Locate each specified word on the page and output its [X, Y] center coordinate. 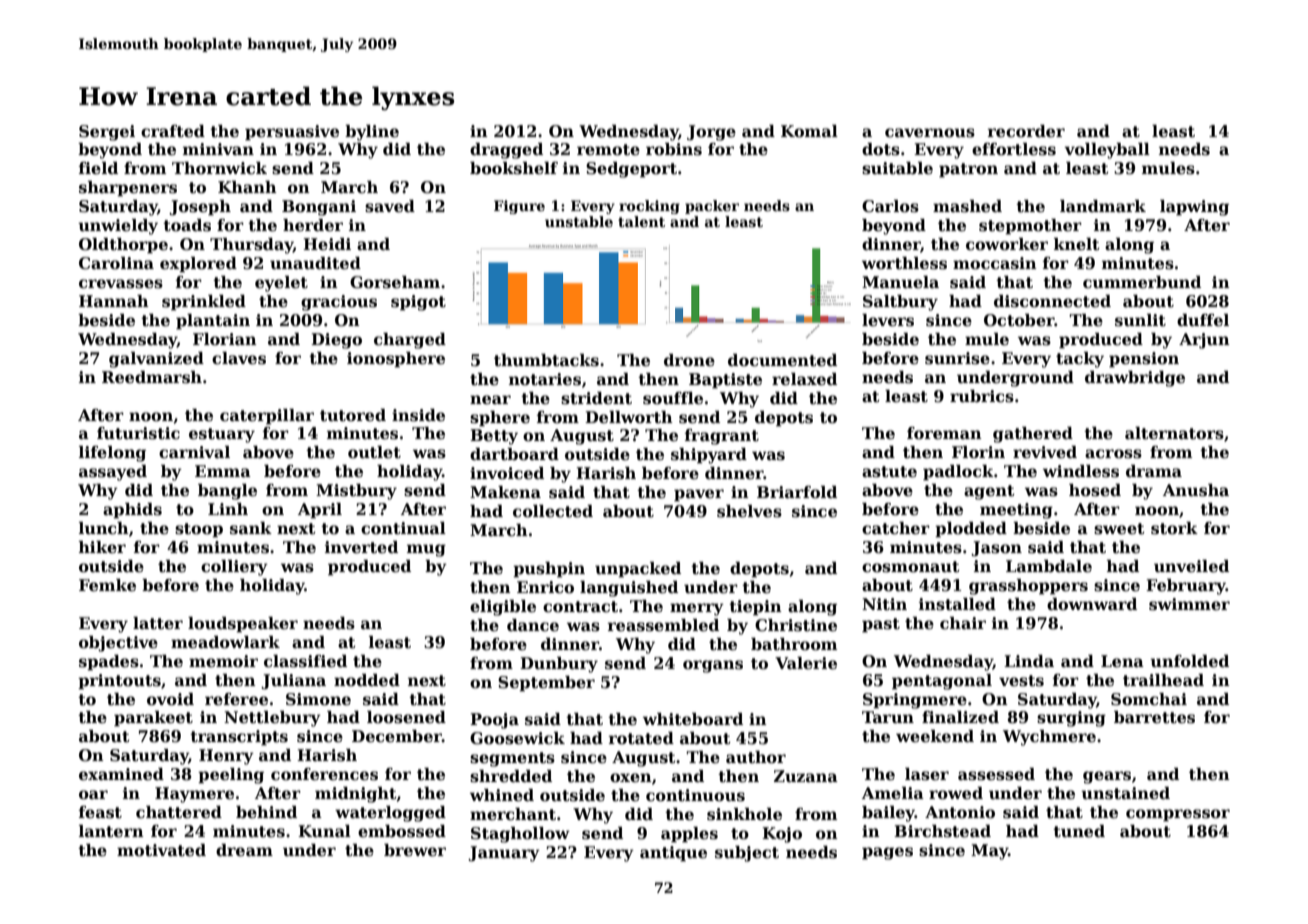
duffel [1203, 320]
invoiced [507, 473]
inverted [361, 547]
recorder [1026, 131]
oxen [631, 778]
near [490, 400]
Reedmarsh [152, 377]
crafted [173, 131]
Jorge [711, 133]
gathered [1033, 435]
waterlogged [390, 814]
